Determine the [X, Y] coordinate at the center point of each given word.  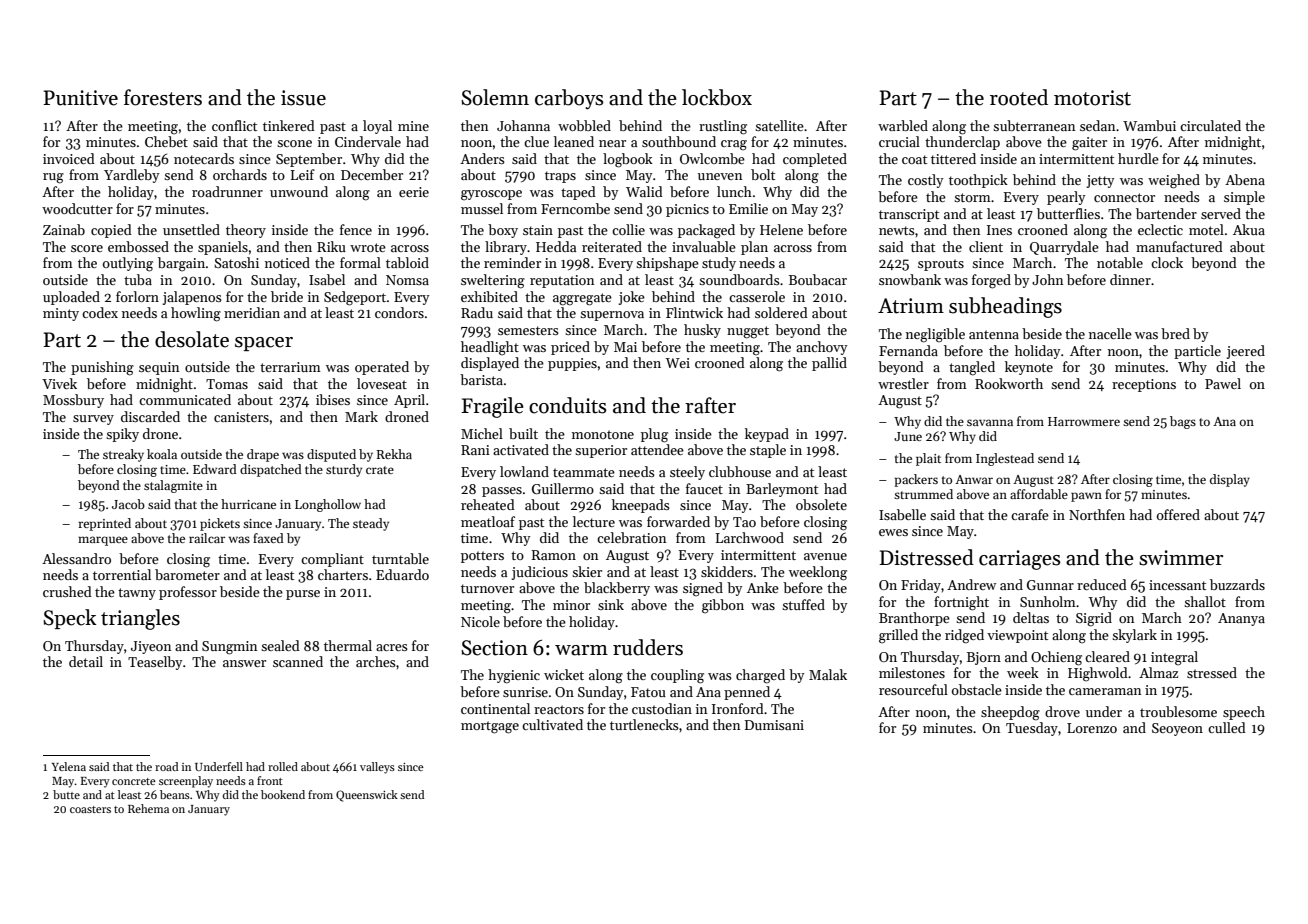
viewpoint [1017, 636]
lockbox [717, 97]
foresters [163, 97]
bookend [283, 794]
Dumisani [774, 725]
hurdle [1138, 158]
